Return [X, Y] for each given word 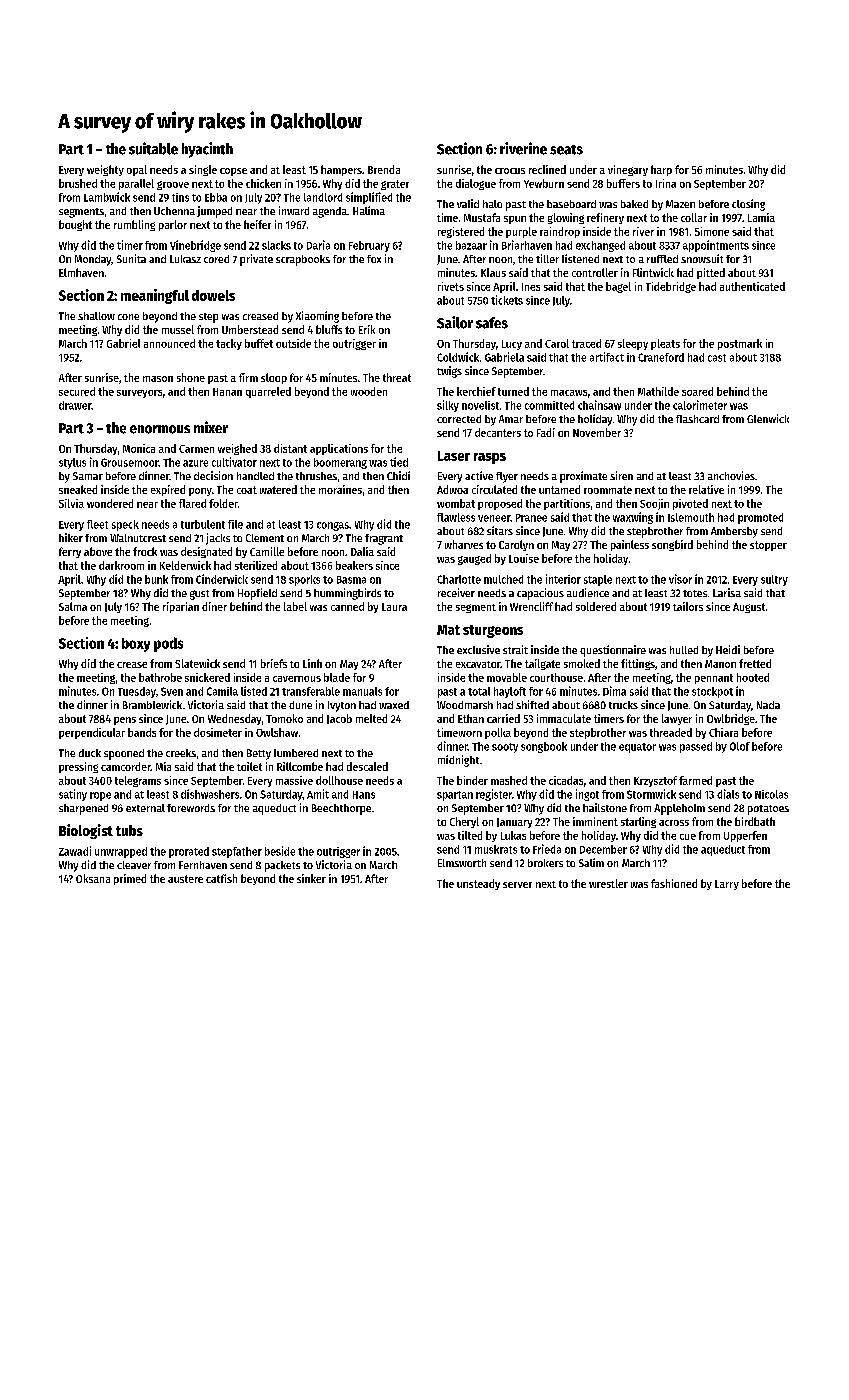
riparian [181, 607]
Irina [666, 183]
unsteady [478, 884]
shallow [96, 316]
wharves [464, 544]
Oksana [93, 878]
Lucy [512, 345]
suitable [153, 148]
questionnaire [613, 651]
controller [595, 272]
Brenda [384, 169]
